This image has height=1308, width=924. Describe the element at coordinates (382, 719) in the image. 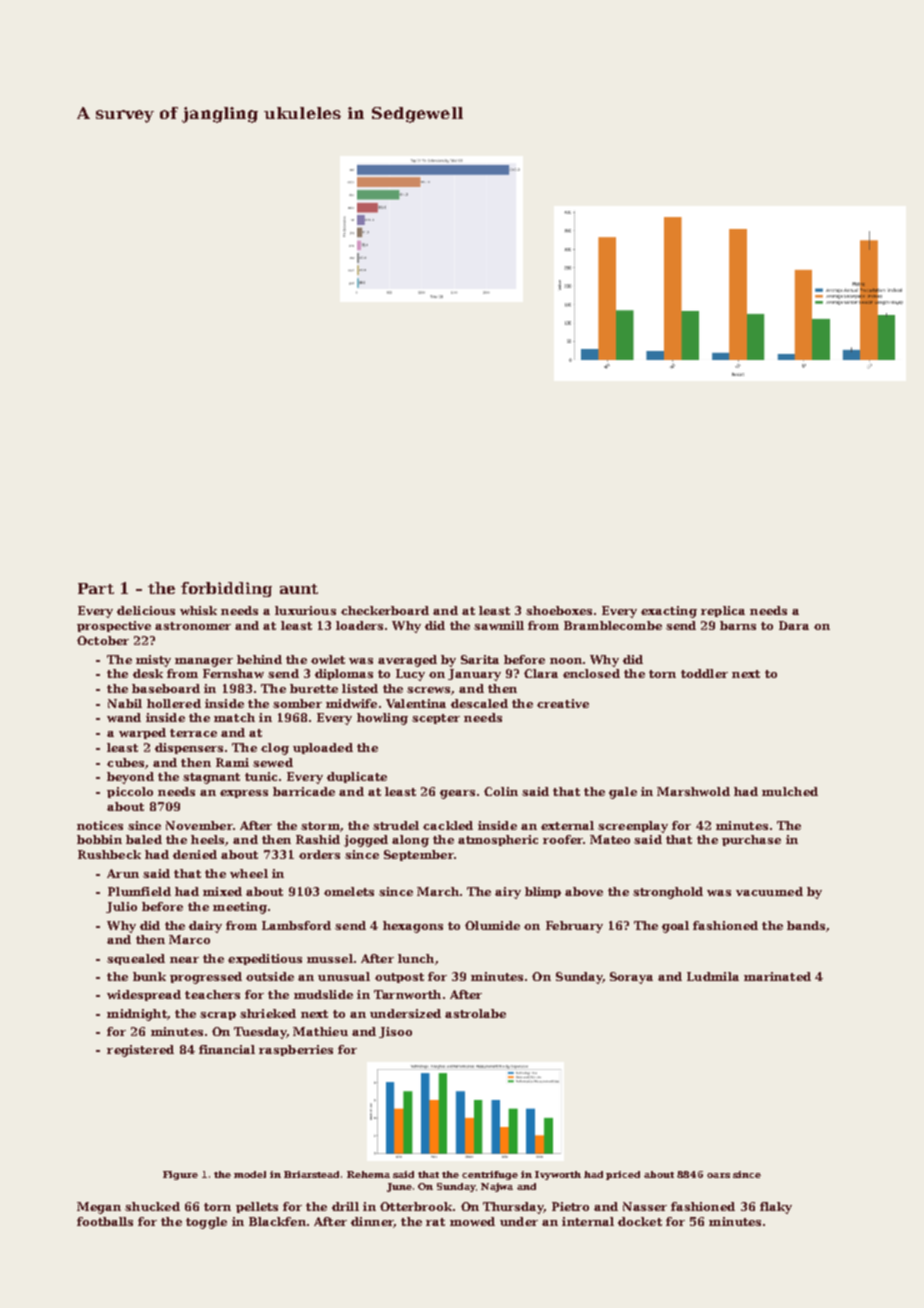

I see `howling` at that location.
